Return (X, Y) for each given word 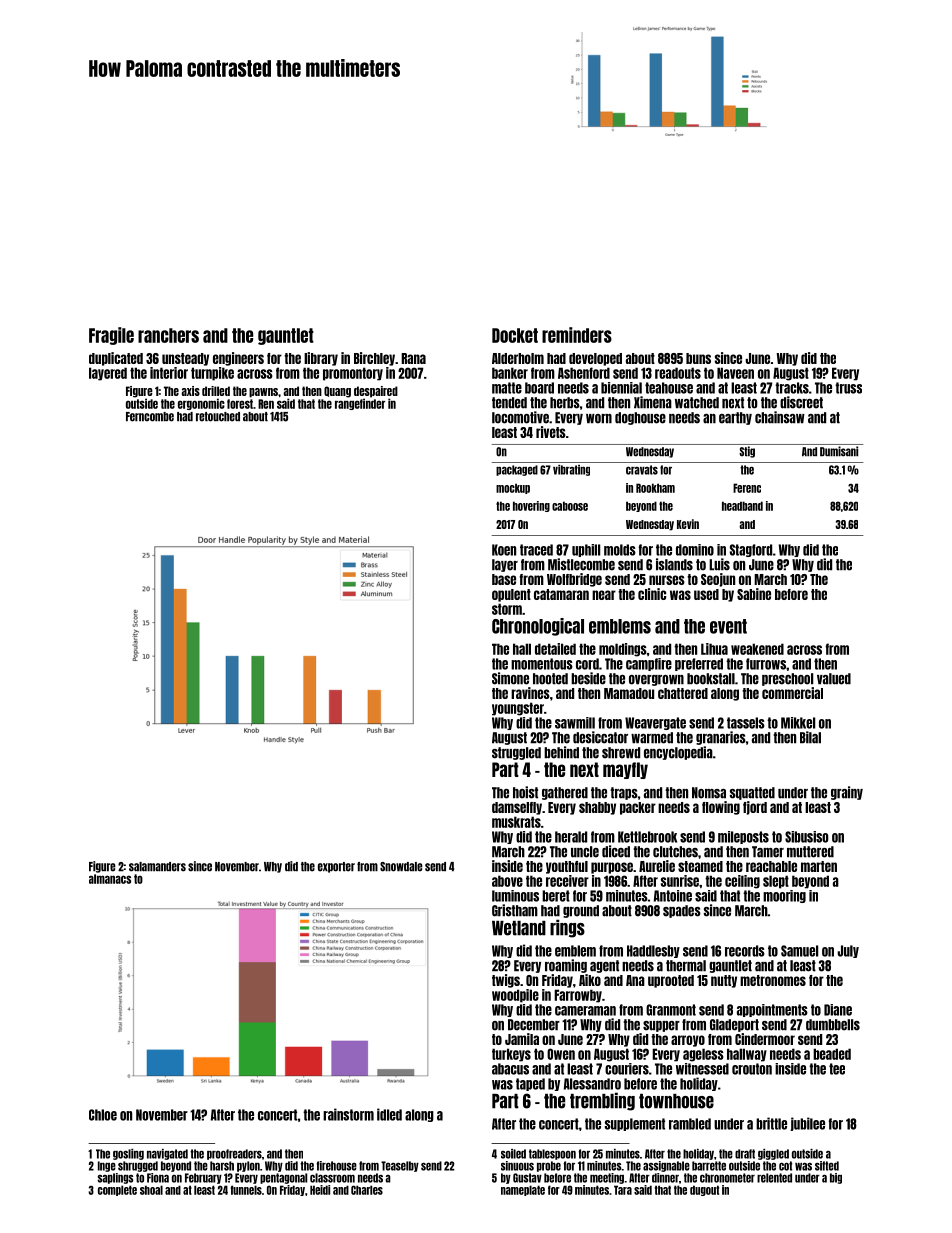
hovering (531, 506)
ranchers (168, 335)
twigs (506, 981)
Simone (510, 678)
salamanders (157, 867)
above (507, 881)
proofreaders (234, 1154)
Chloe (103, 1115)
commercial (792, 693)
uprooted (671, 981)
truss (848, 388)
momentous (542, 664)
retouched (218, 417)
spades (682, 911)
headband (742, 506)
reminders (577, 335)
